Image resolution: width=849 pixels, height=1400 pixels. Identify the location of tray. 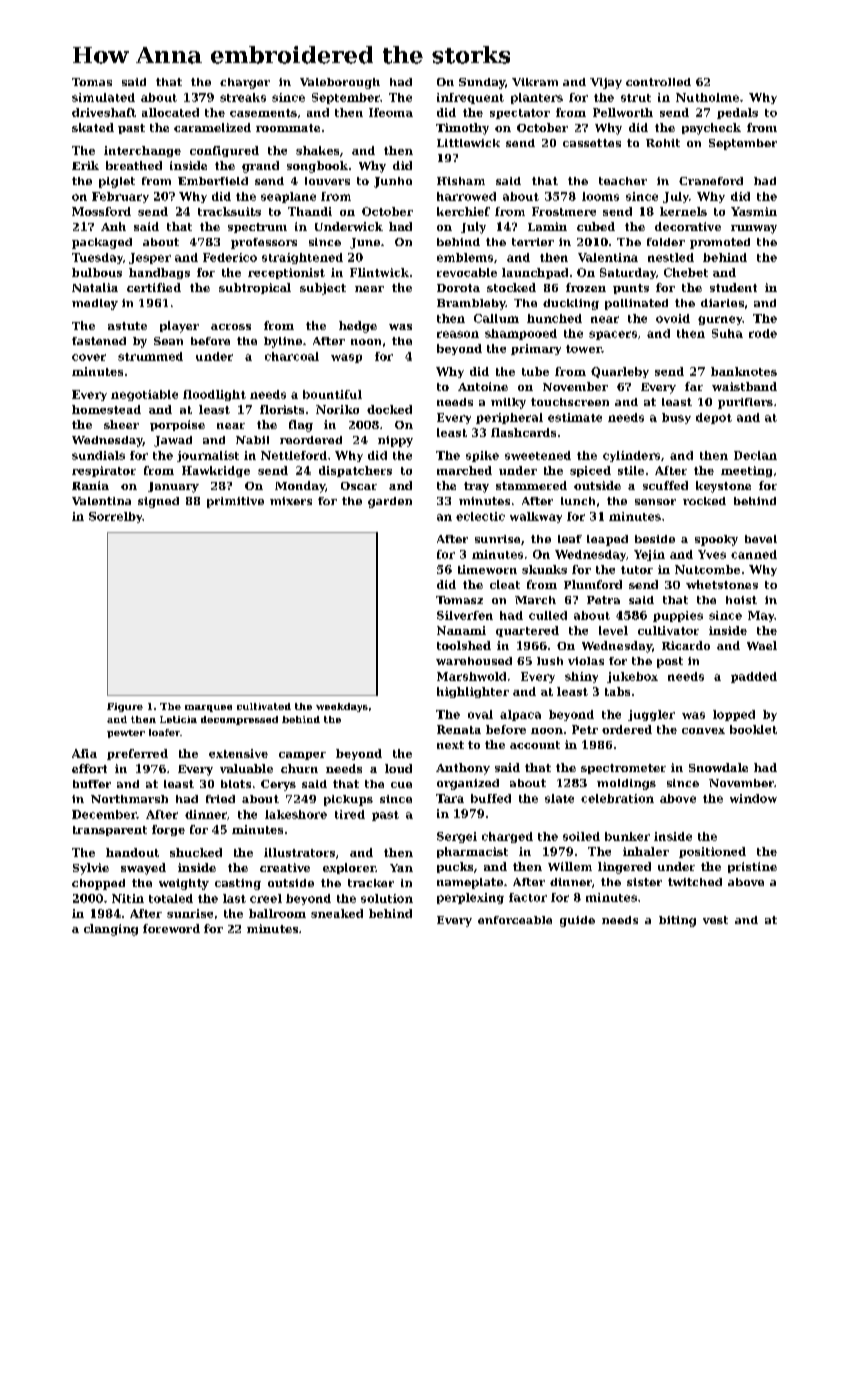
(476, 487).
